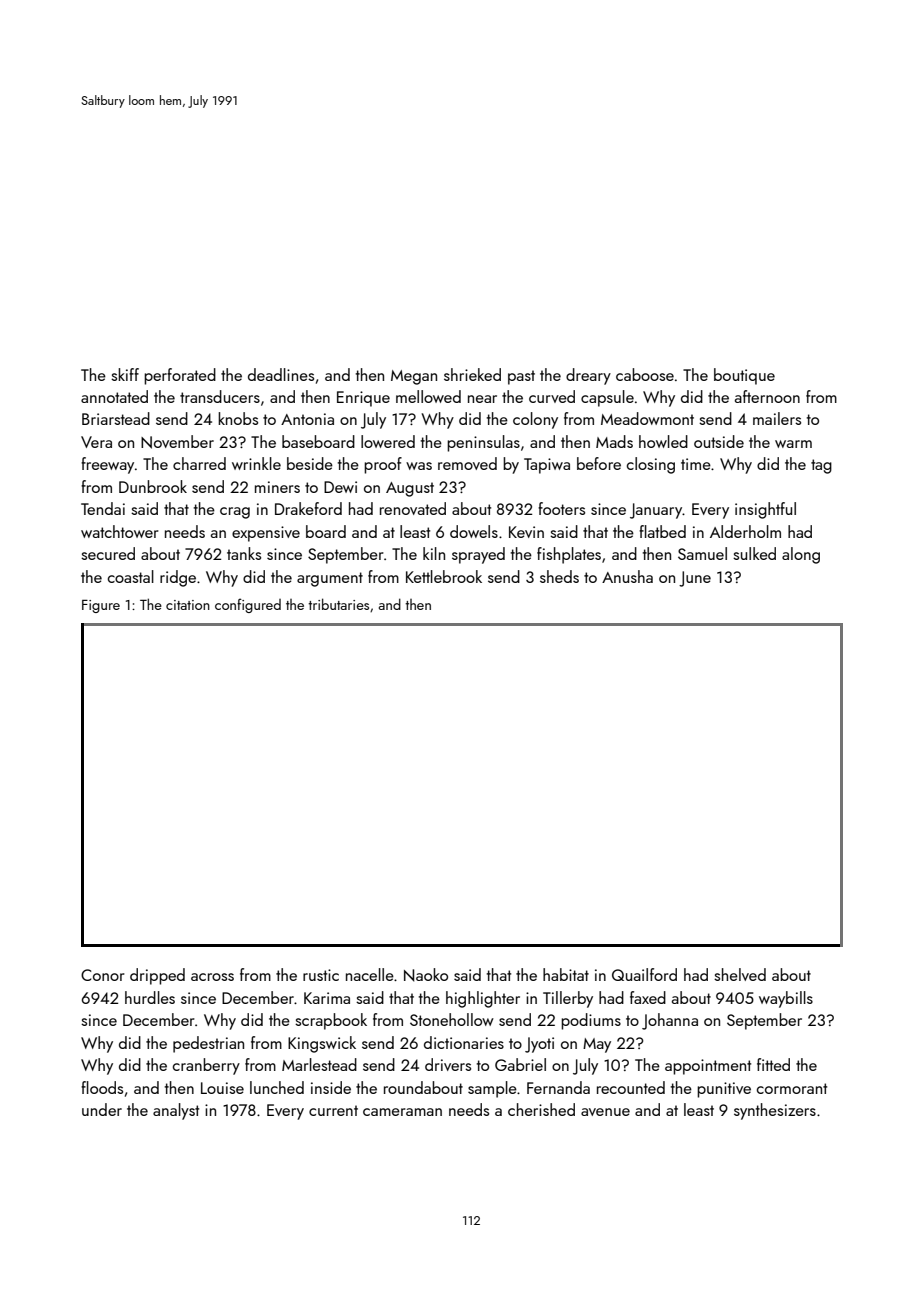  What do you see at coordinates (645, 374) in the screenshot?
I see `caboose` at bounding box center [645, 374].
